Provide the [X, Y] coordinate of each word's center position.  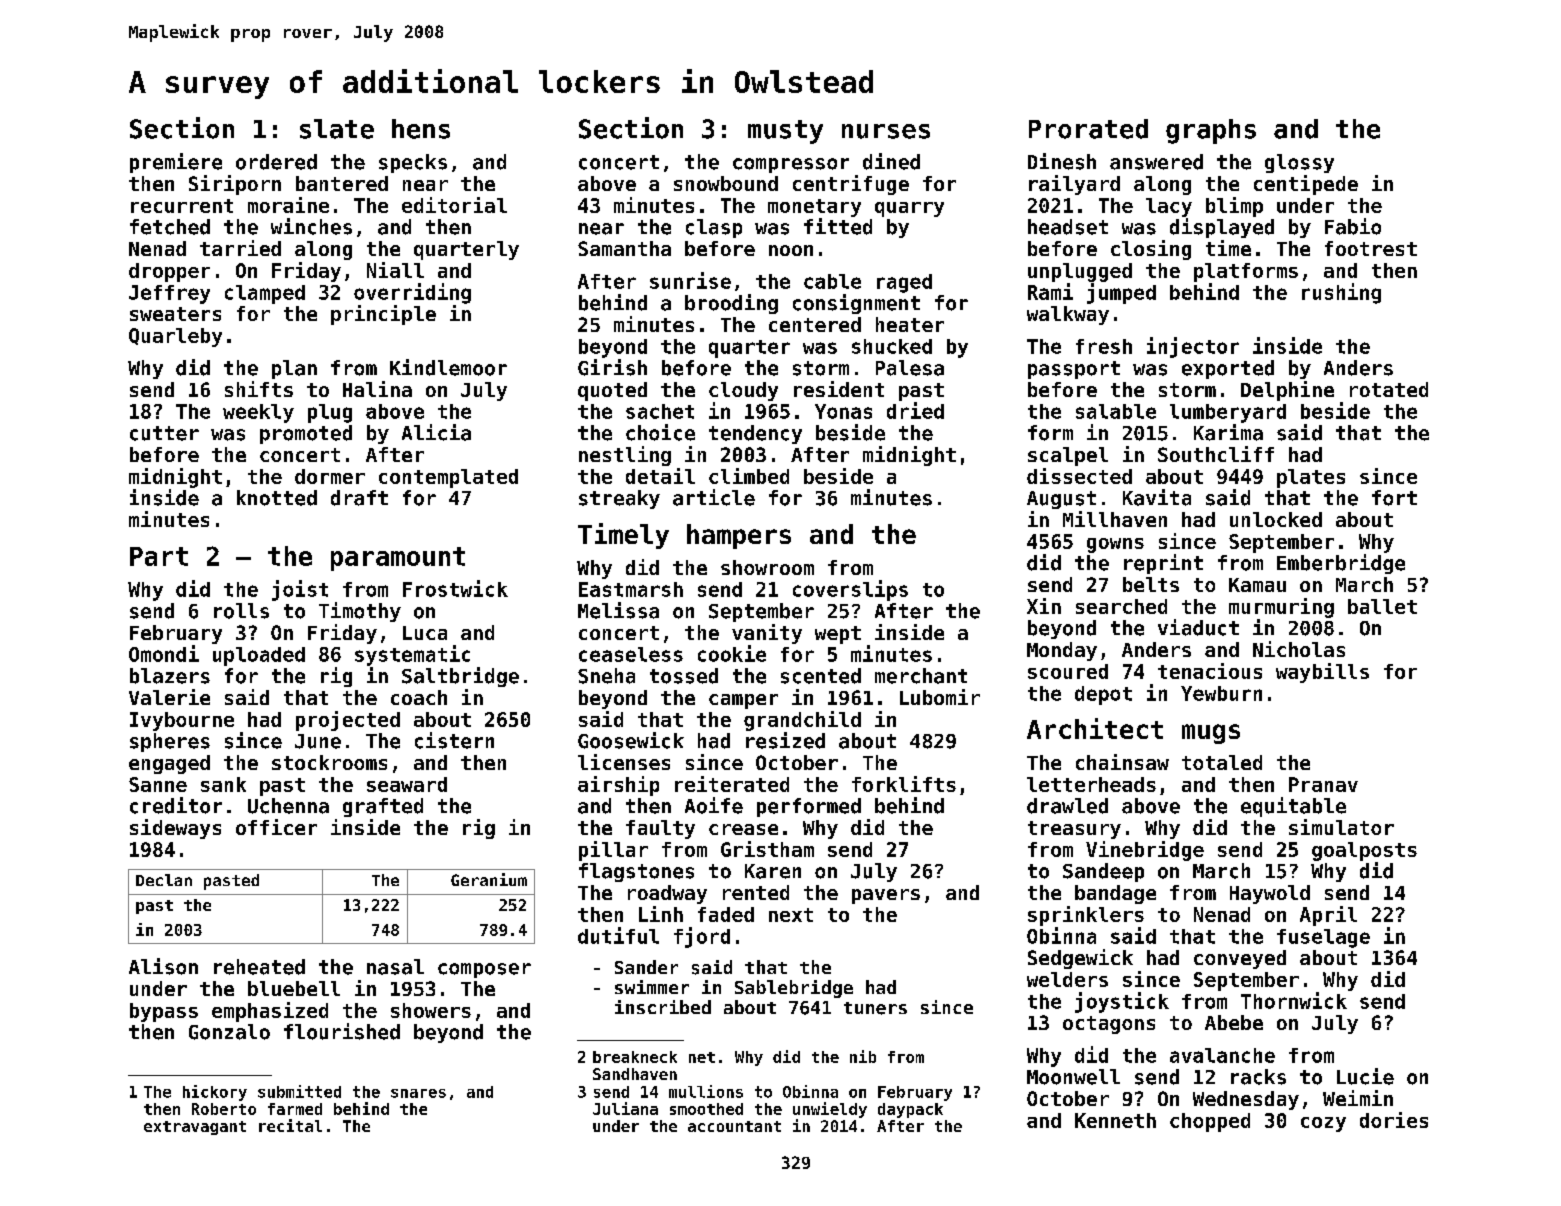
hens [421, 129]
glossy [1299, 163]
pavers [886, 896]
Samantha [624, 248]
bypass [164, 1012]
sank [223, 784]
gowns [1115, 545]
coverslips [850, 590]
